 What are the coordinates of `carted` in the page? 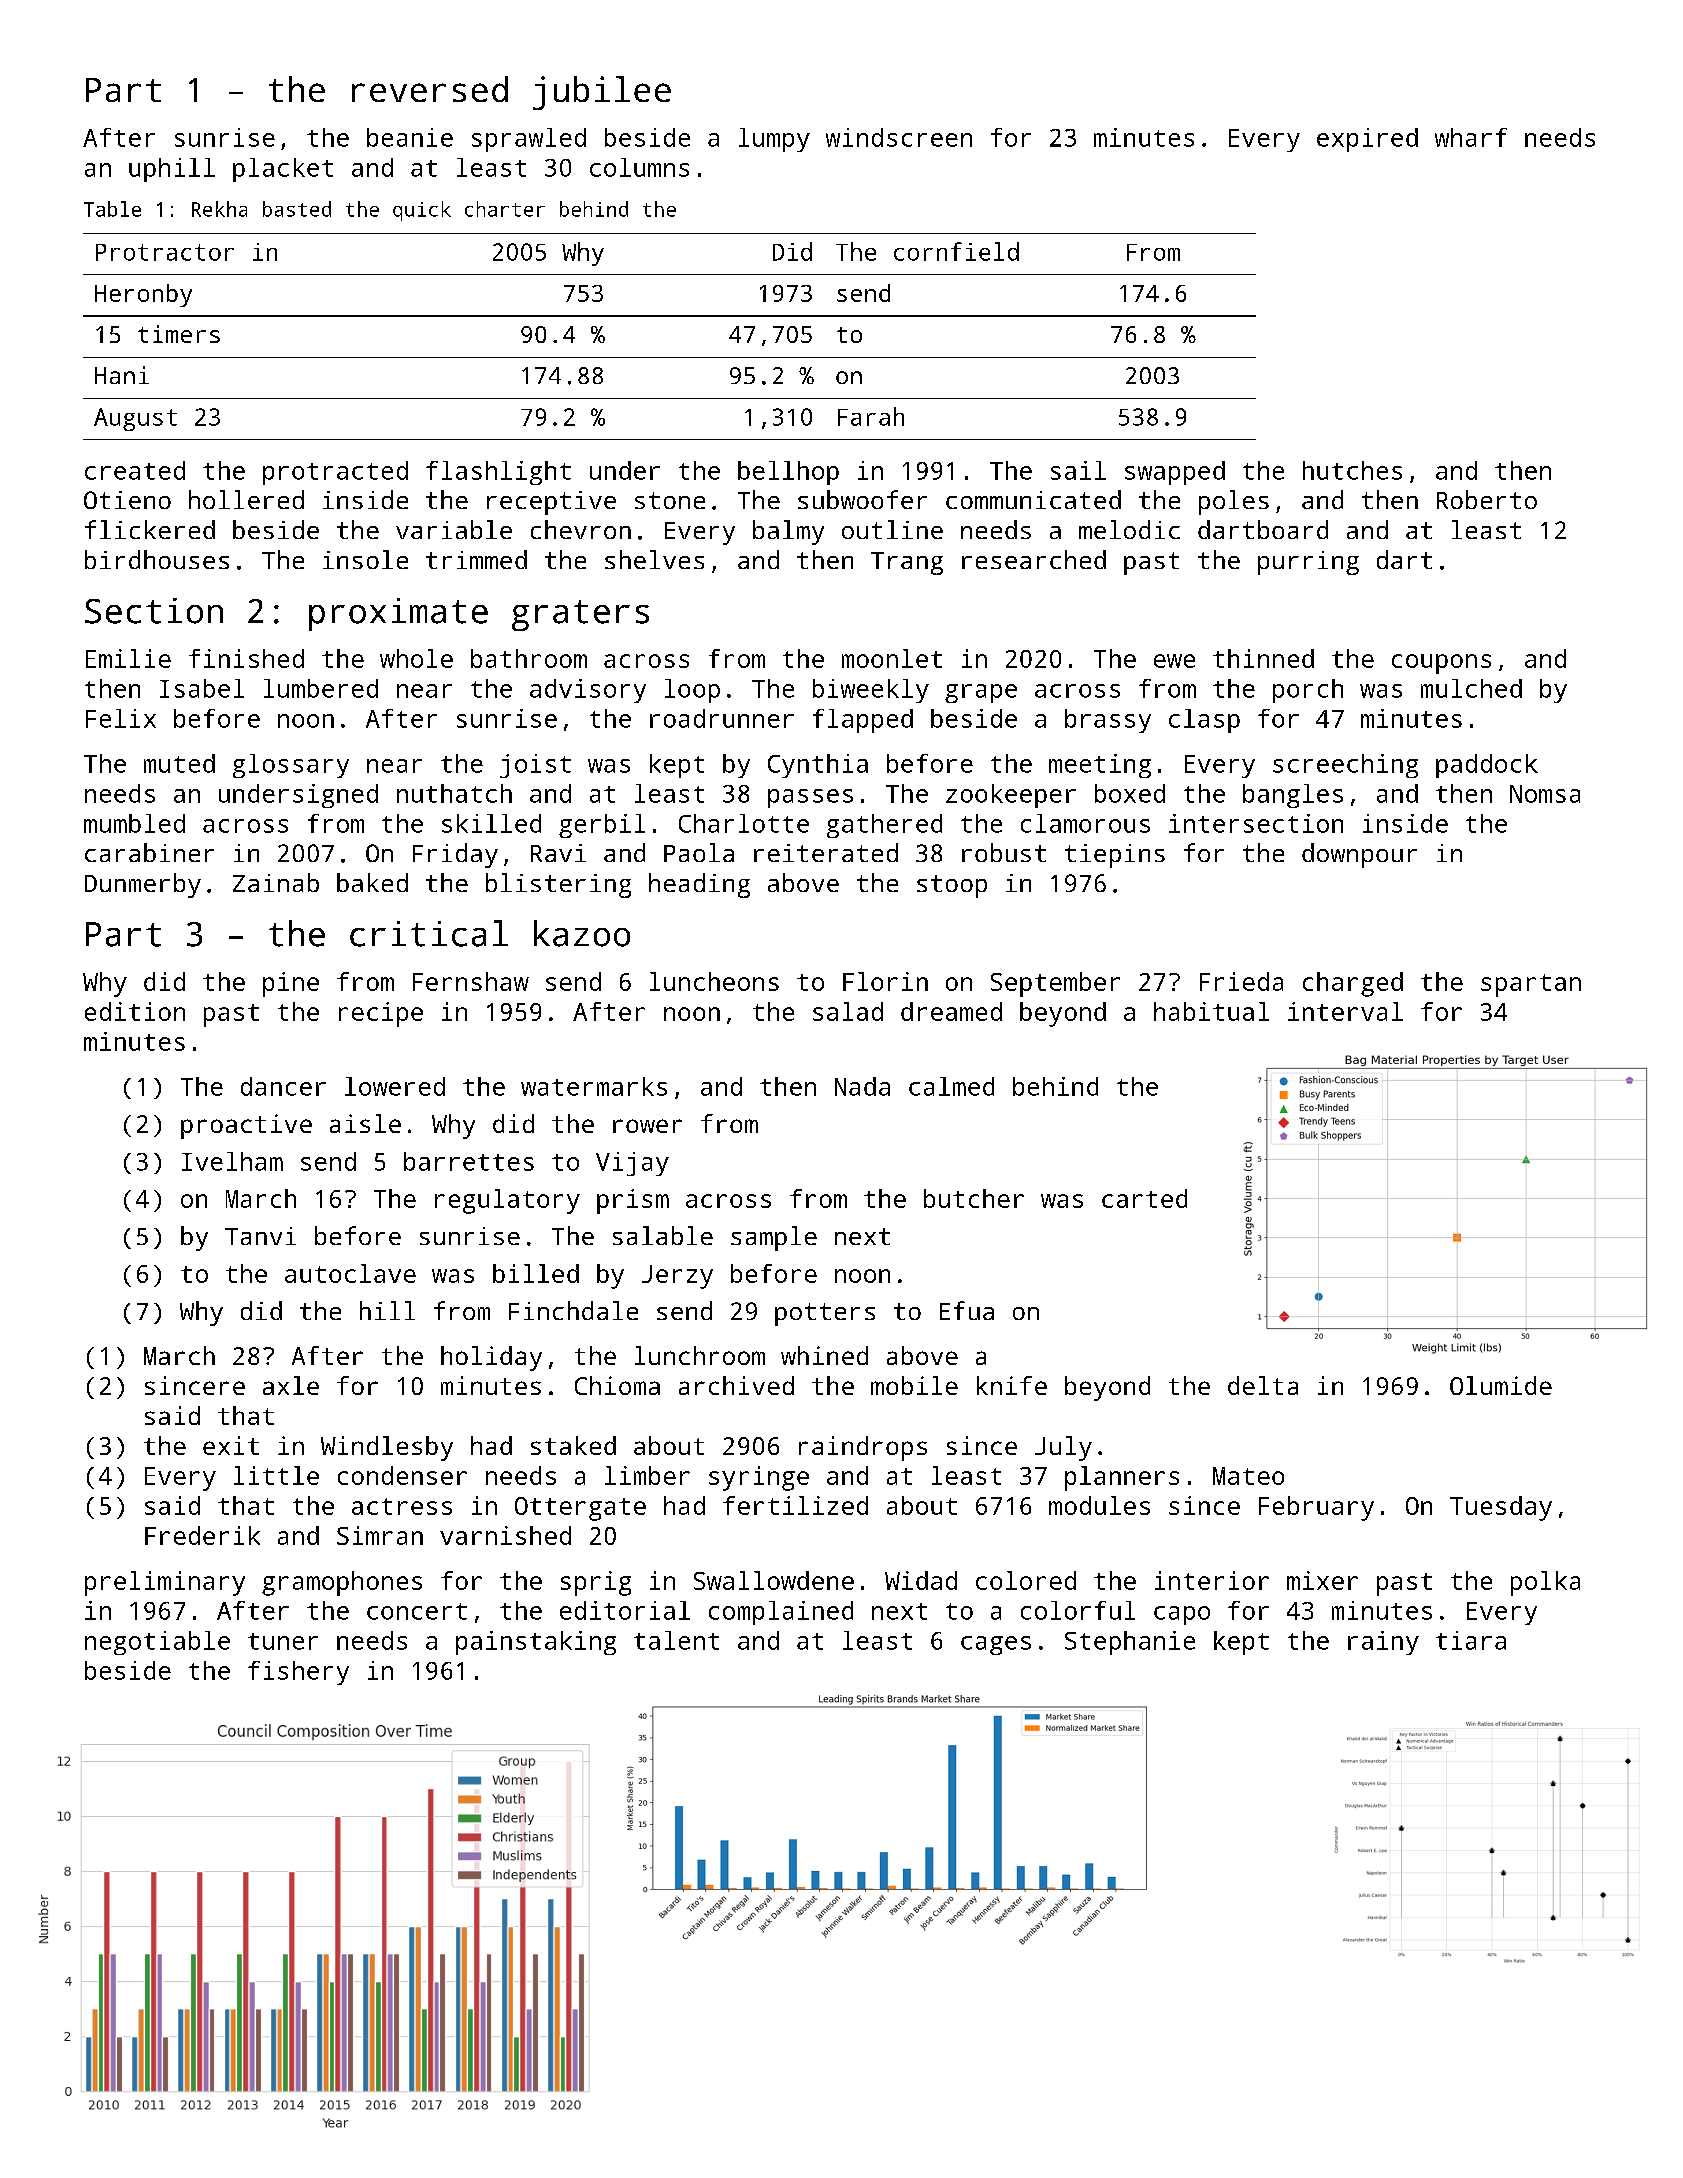 It's located at (1144, 1198).
